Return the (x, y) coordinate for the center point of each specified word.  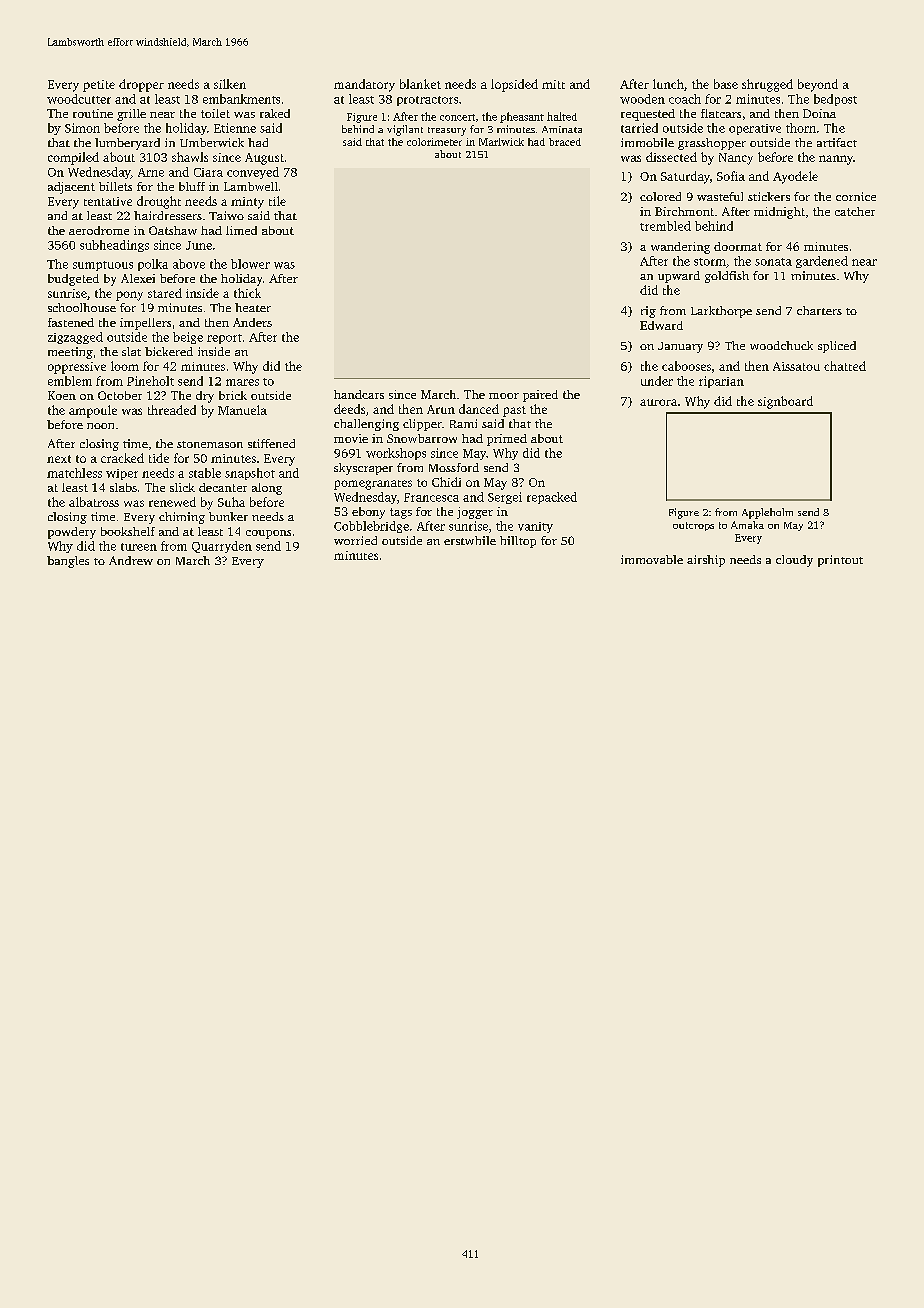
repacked (552, 498)
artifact (837, 142)
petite (99, 86)
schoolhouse (82, 307)
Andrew (131, 560)
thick (247, 293)
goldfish (727, 277)
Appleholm (767, 513)
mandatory (364, 85)
